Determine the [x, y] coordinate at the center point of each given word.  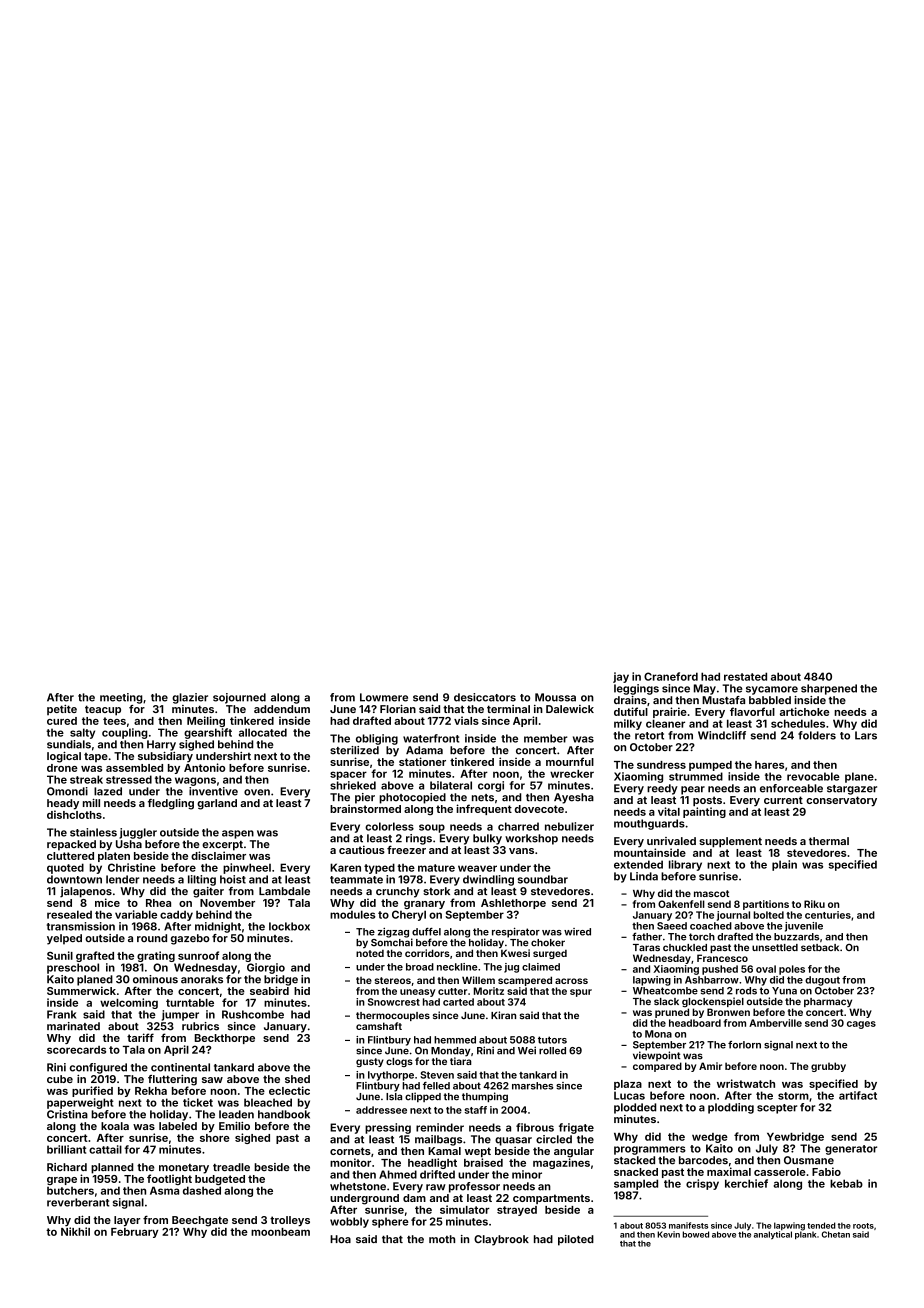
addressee [381, 1110]
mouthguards [649, 824]
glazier [190, 698]
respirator [516, 932]
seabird [269, 990]
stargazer [852, 790]
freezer [406, 849]
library [685, 865]
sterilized [354, 750]
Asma [164, 1190]
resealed [69, 914]
